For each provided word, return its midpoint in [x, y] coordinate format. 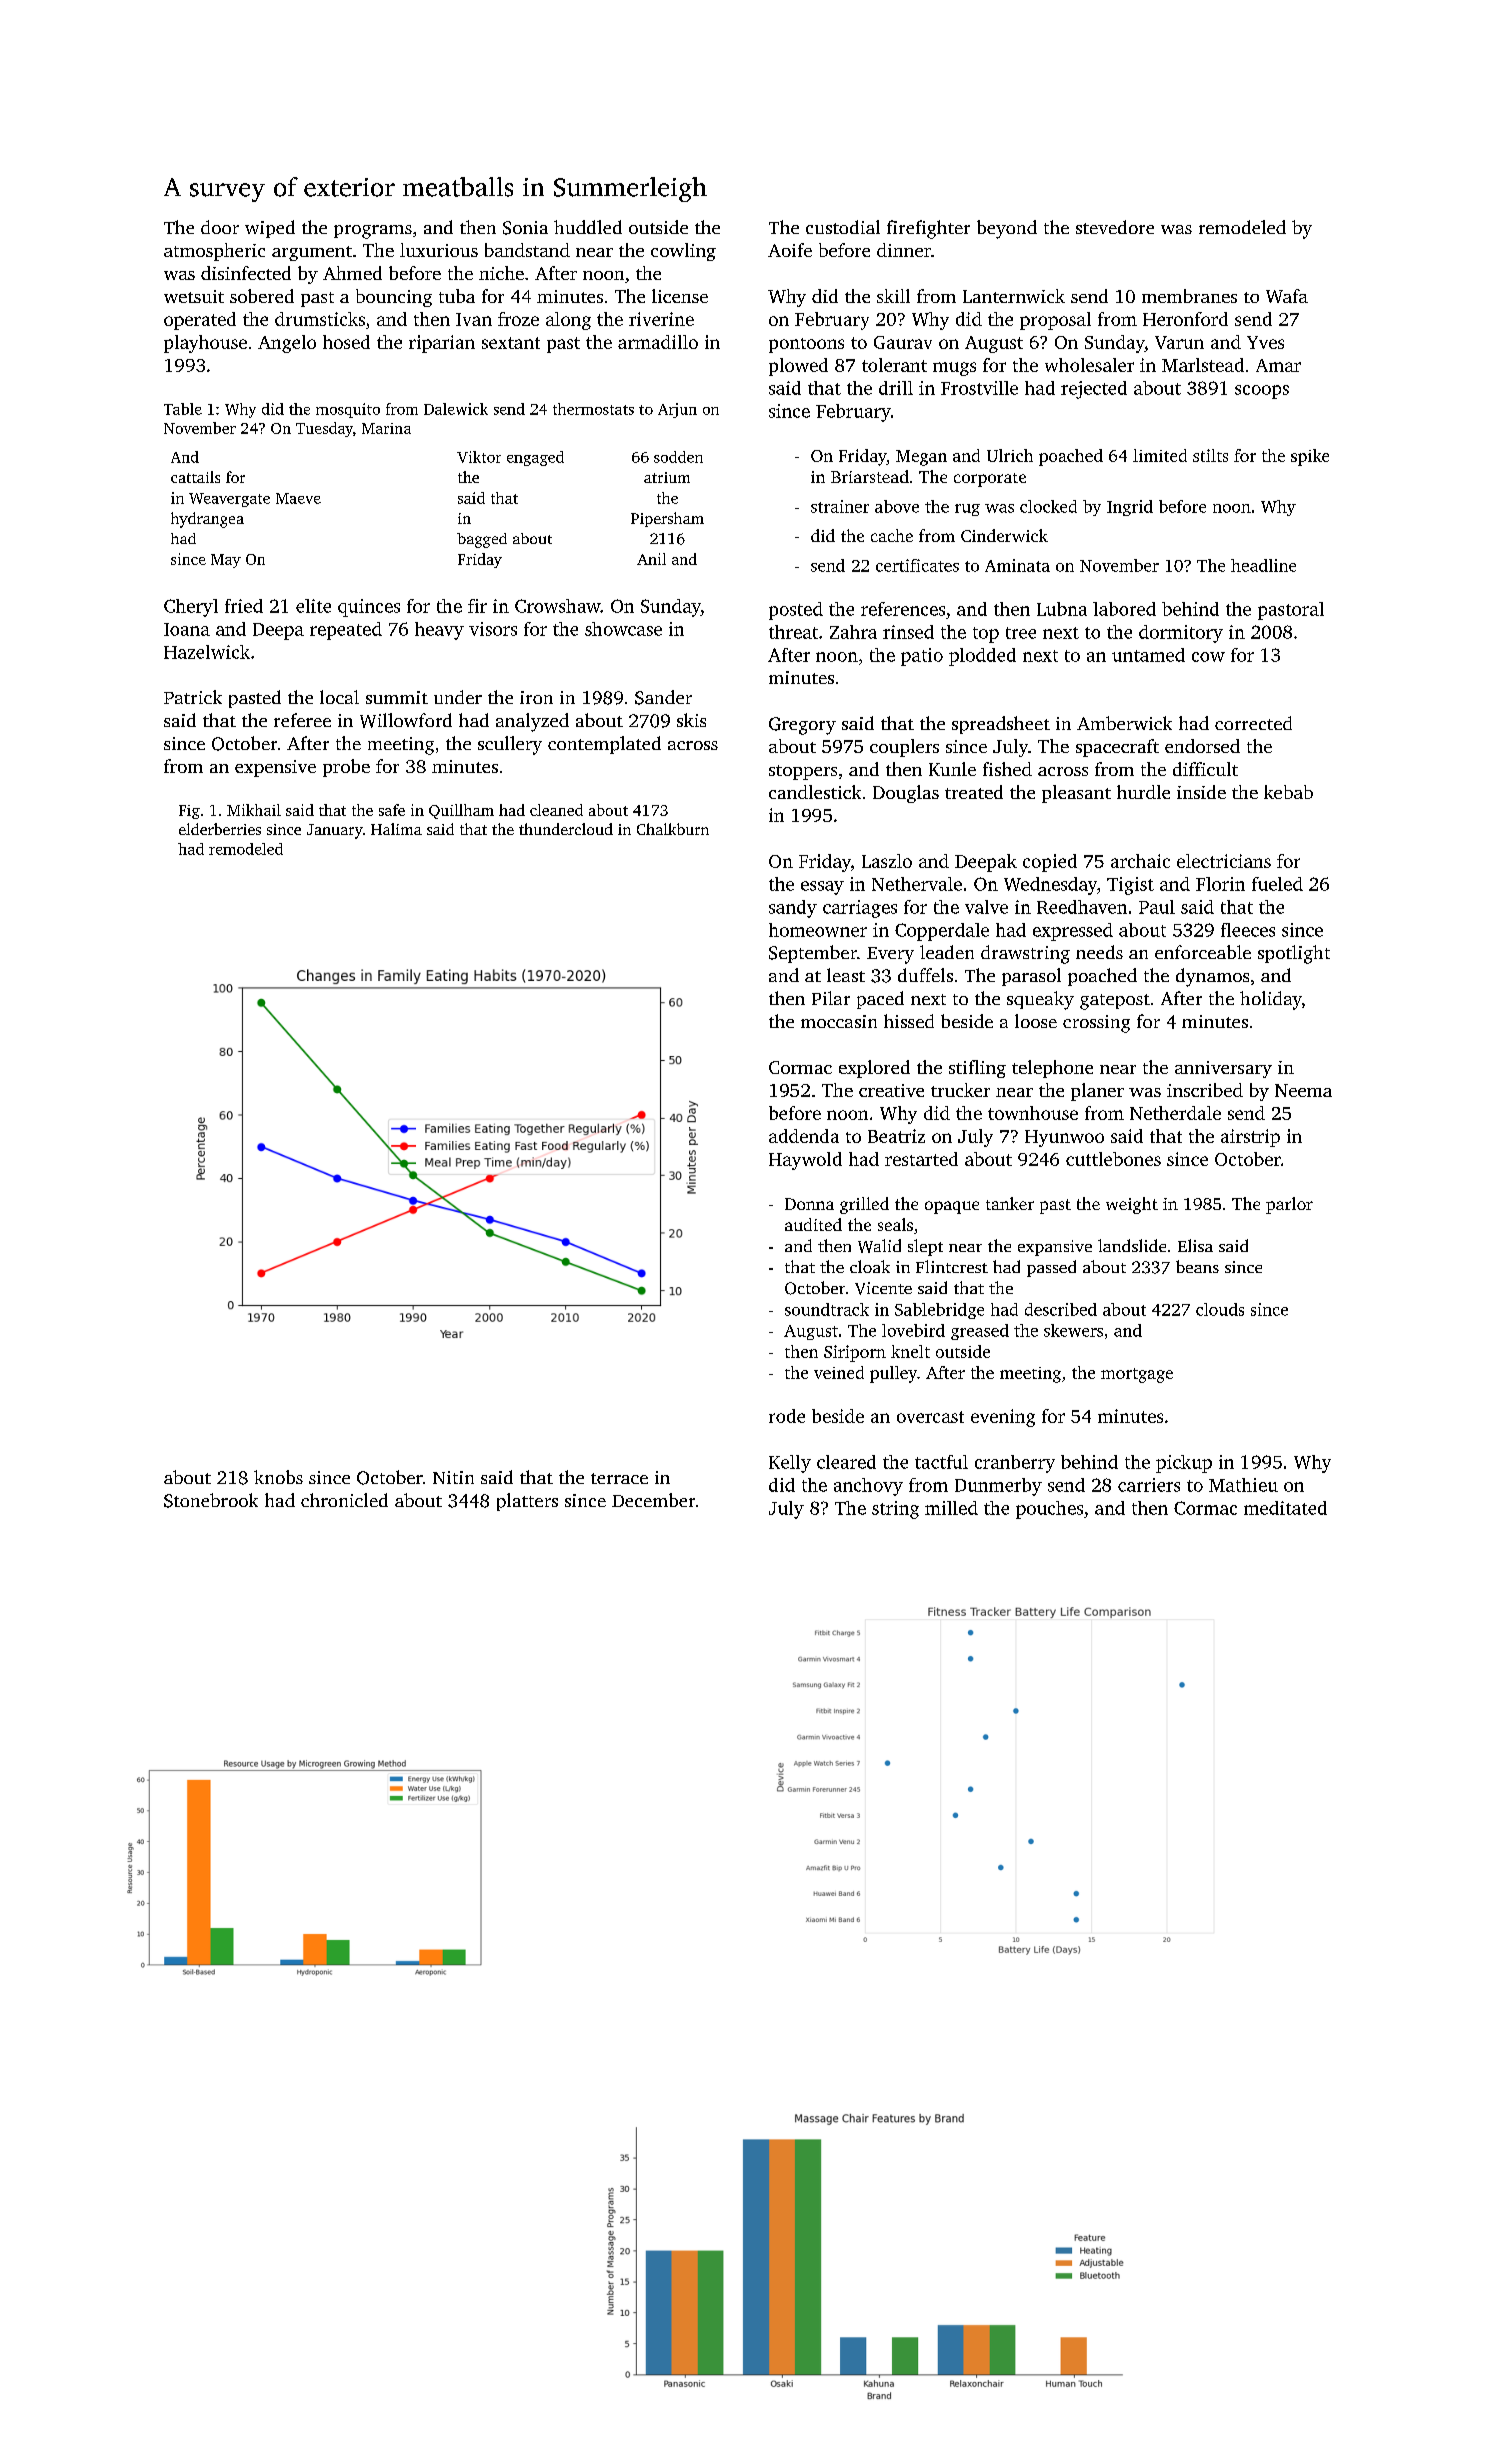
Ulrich [1010, 455]
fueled [1277, 884]
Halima [396, 829]
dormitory [1181, 634]
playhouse [205, 344]
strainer [840, 506]
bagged [482, 540]
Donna [809, 1204]
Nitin [453, 1477]
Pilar [831, 998]
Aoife [790, 250]
